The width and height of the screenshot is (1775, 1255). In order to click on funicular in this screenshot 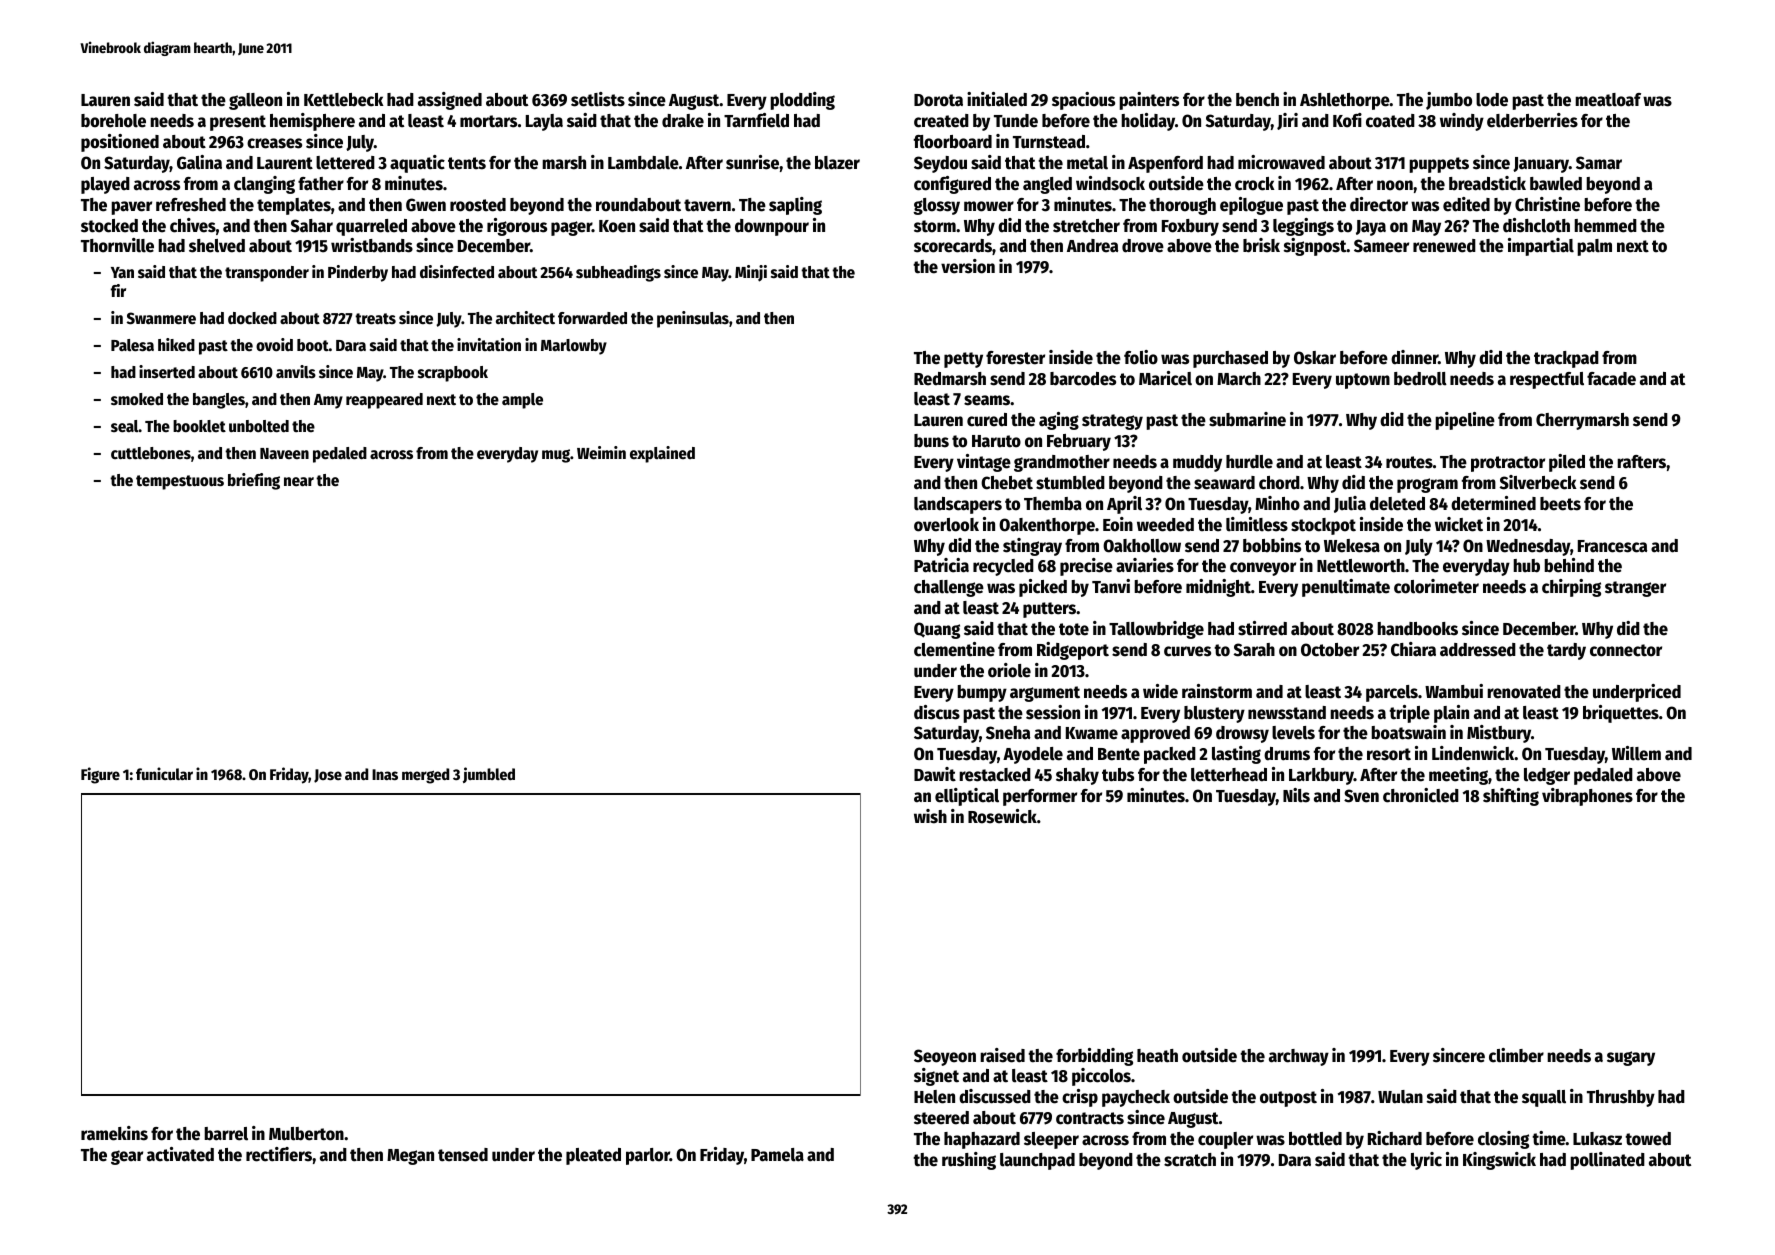, I will do `click(164, 773)`.
